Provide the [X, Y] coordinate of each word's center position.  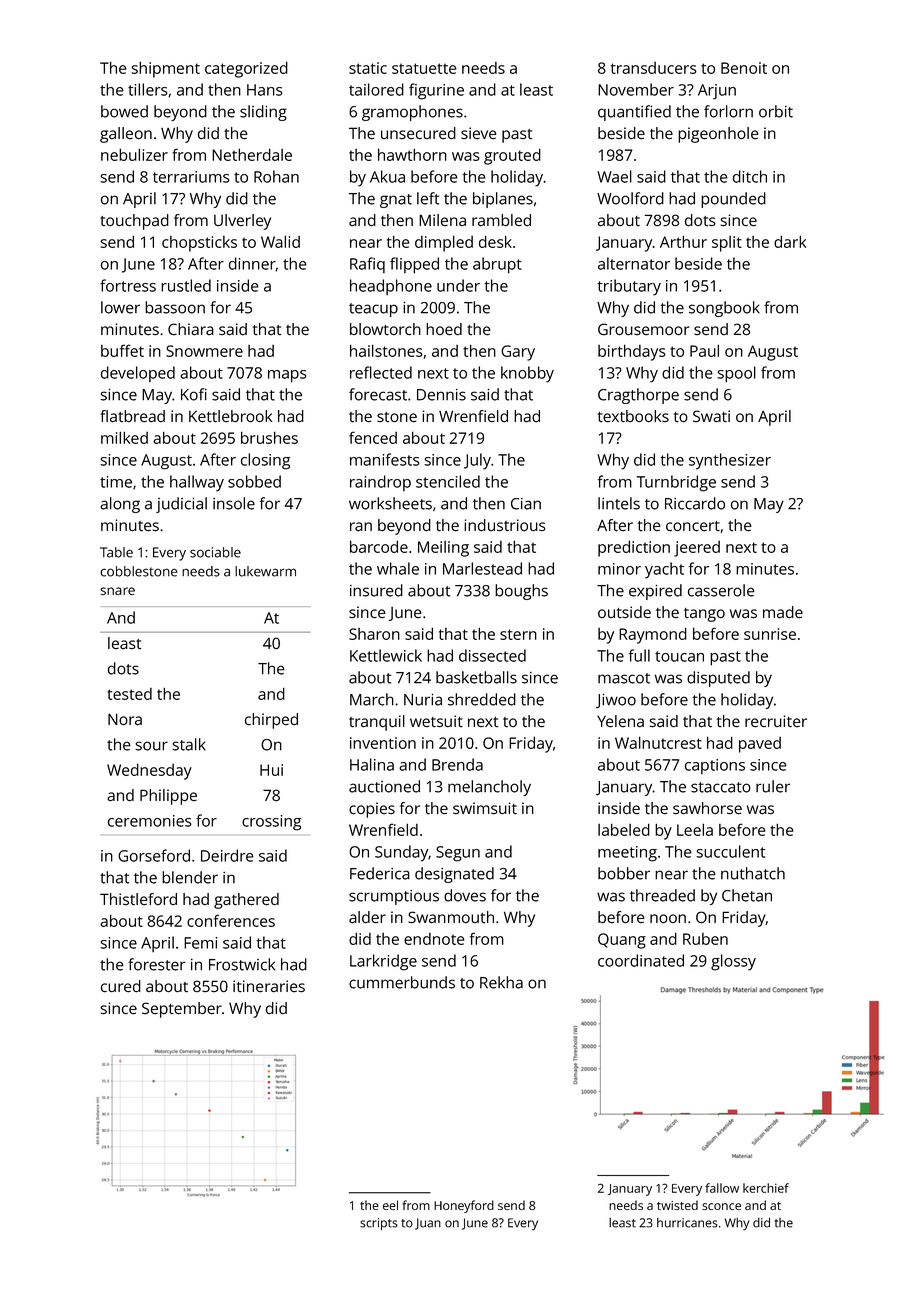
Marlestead [482, 568]
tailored [376, 89]
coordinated [641, 960]
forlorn [728, 111]
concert [693, 526]
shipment [165, 69]
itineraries [269, 986]
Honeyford [464, 1206]
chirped [271, 721]
